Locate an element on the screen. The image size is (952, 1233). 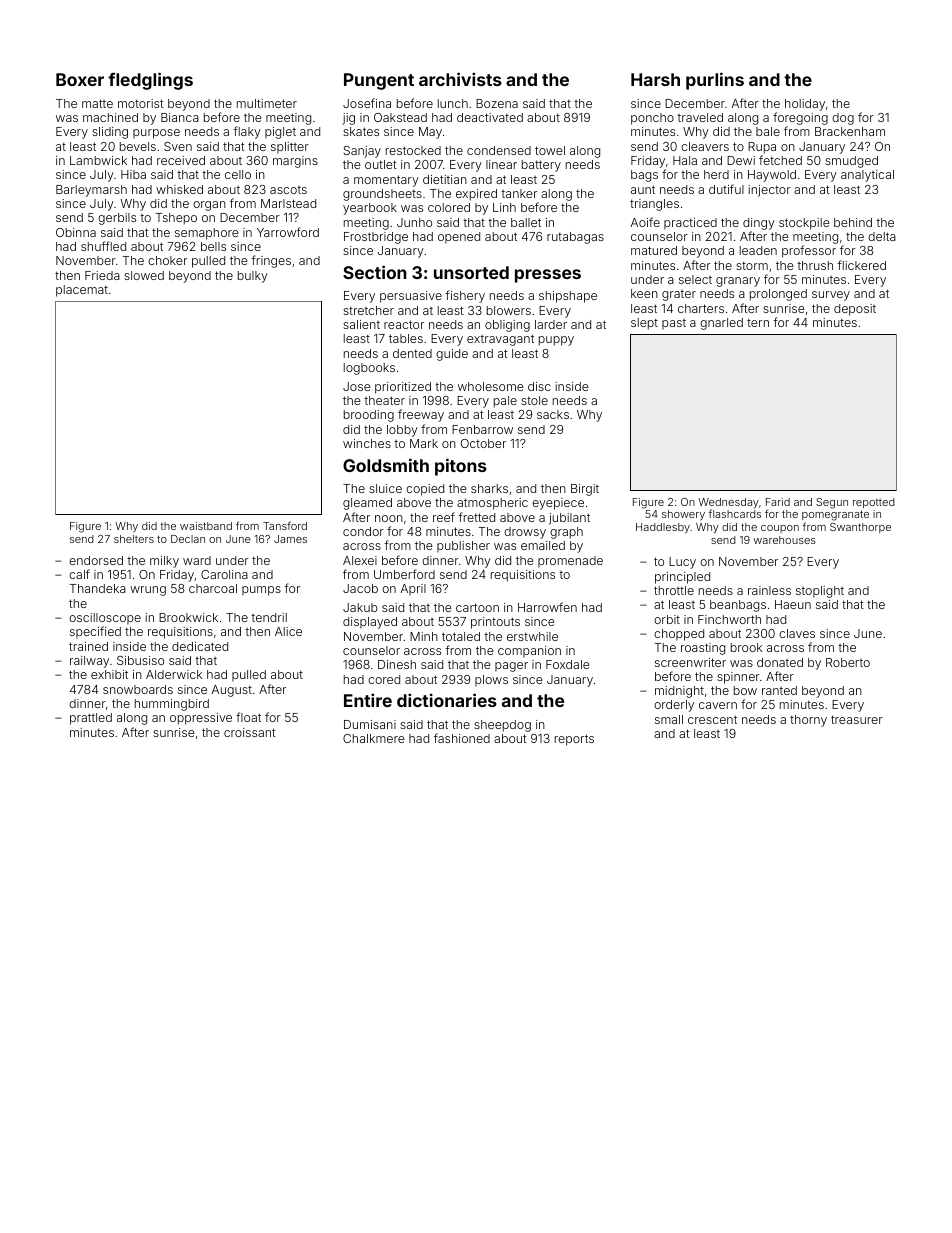
wrung is located at coordinates (148, 591).
